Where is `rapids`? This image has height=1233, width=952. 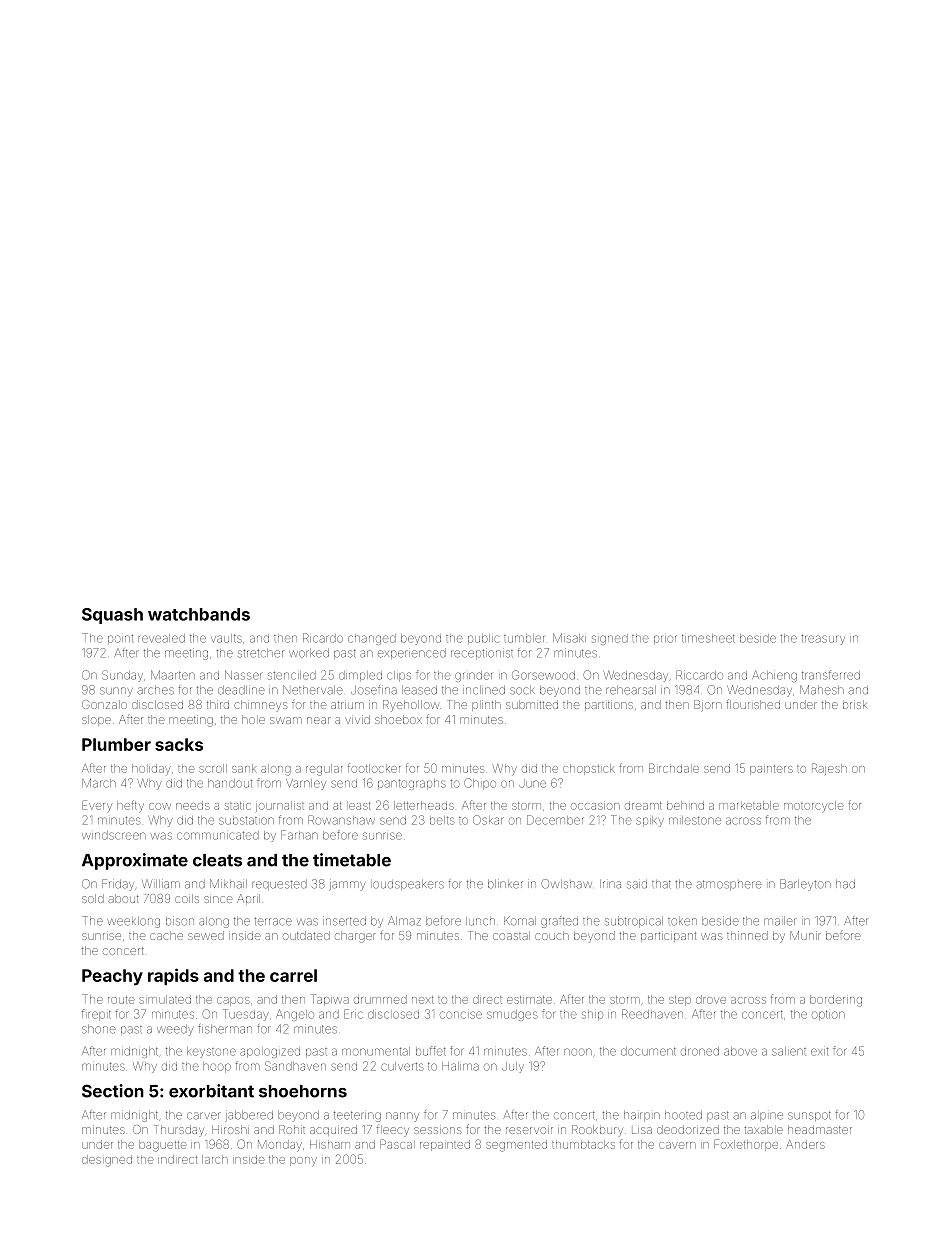
rapids is located at coordinates (173, 976).
